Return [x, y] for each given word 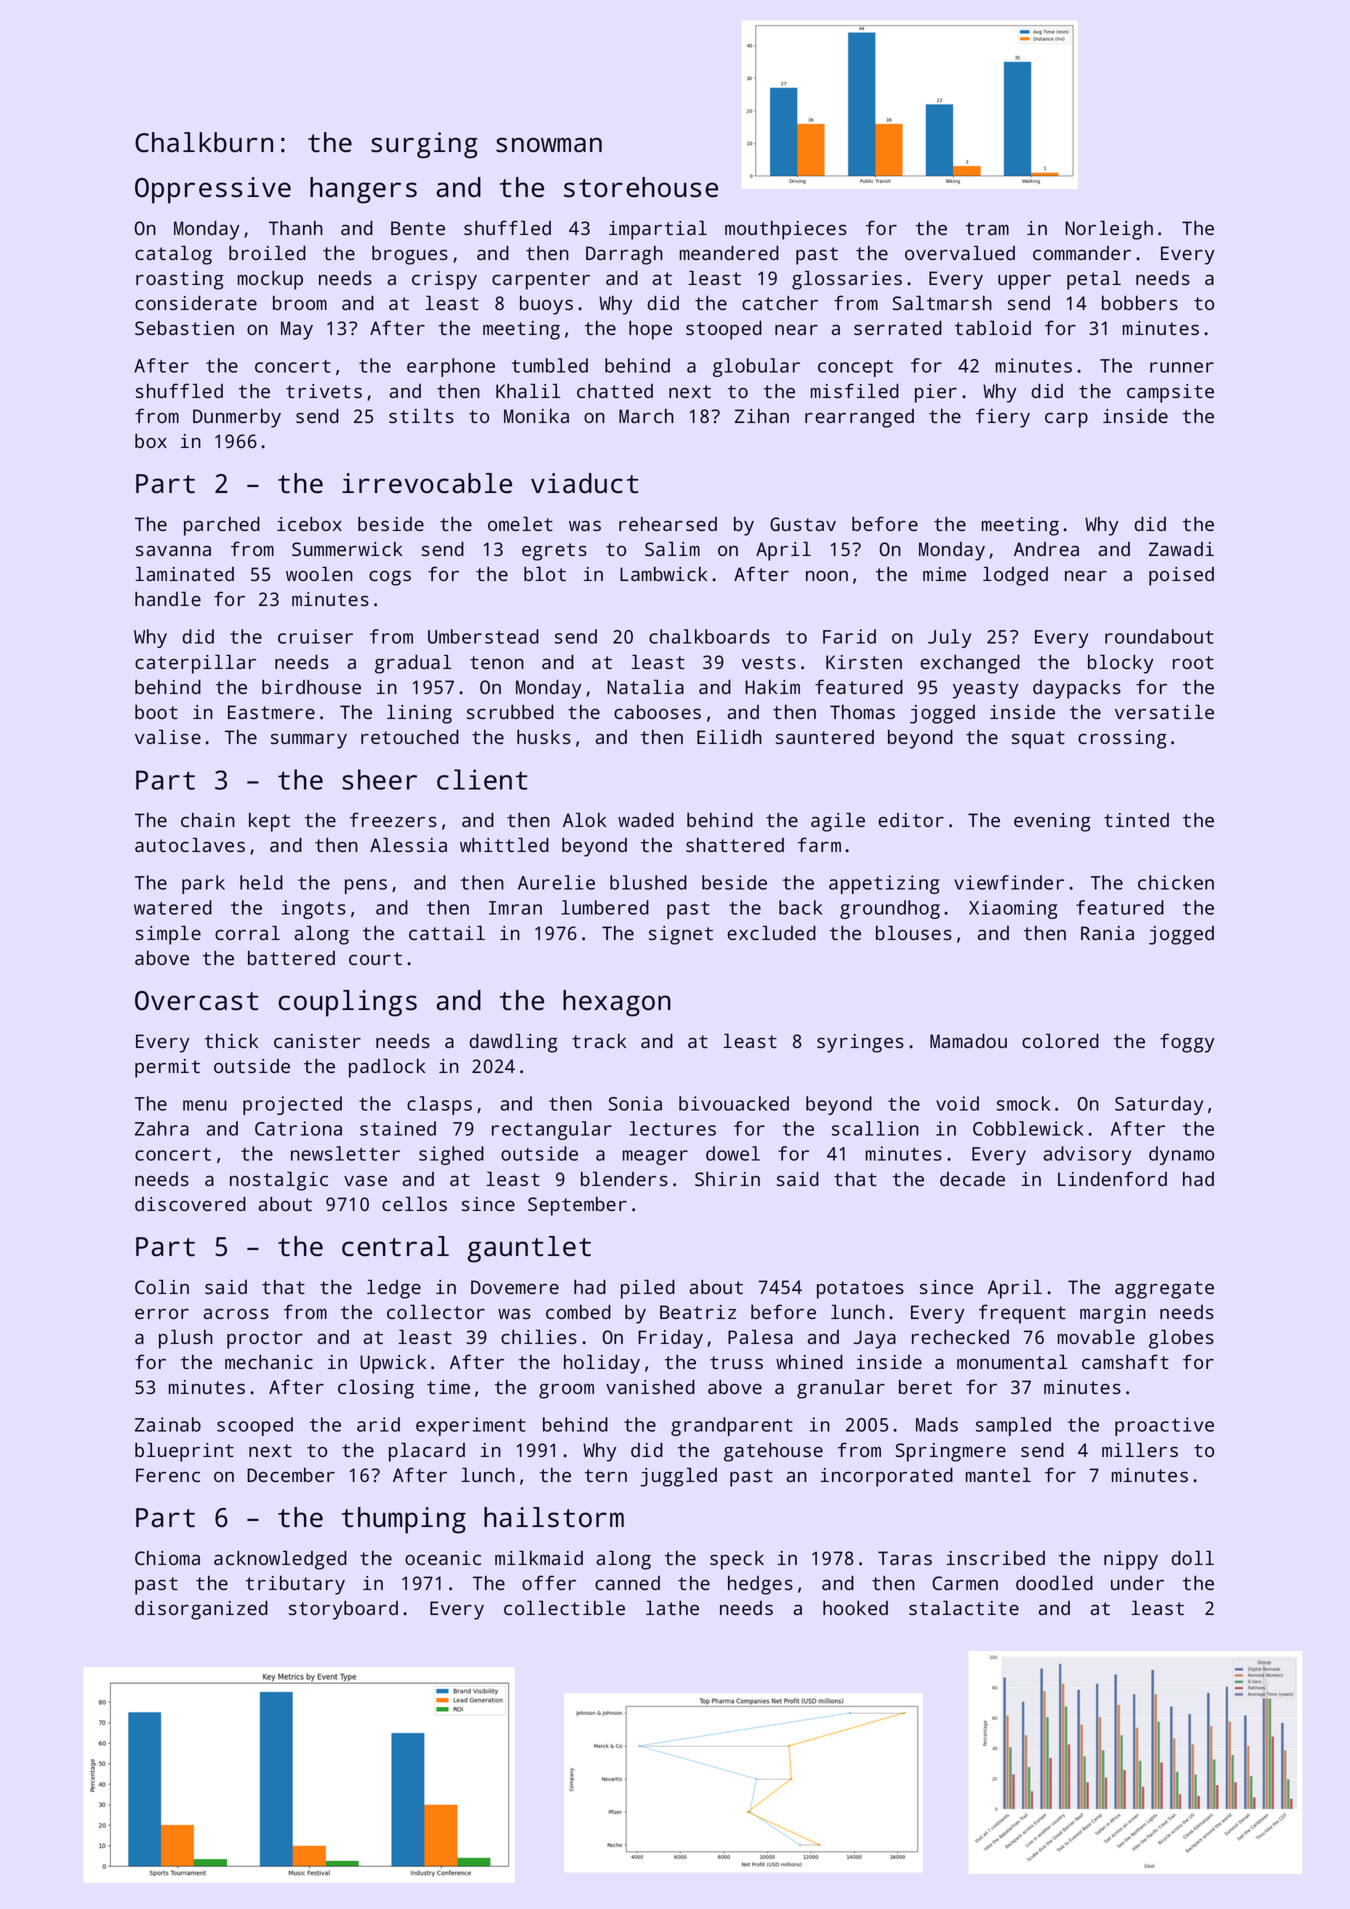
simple [168, 935]
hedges [760, 1585]
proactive [1164, 1426]
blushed [648, 882]
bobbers [1140, 302]
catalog [173, 255]
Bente [418, 228]
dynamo [1181, 1155]
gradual [413, 664]
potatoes [860, 1290]
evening [1052, 822]
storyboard [343, 1610]
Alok [584, 819]
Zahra [162, 1128]
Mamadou [968, 1040]
